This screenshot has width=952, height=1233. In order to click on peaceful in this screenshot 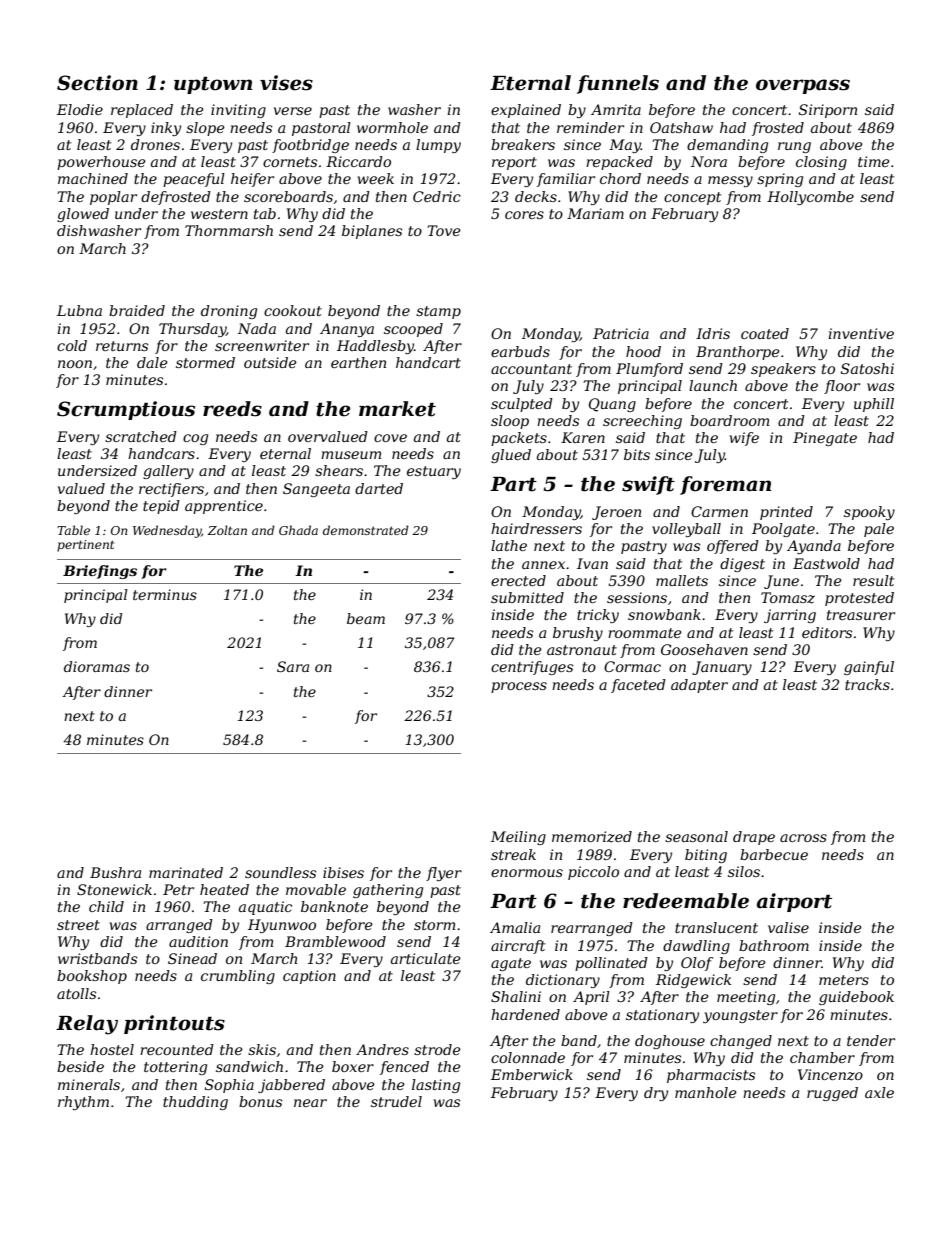, I will do `click(194, 180)`.
